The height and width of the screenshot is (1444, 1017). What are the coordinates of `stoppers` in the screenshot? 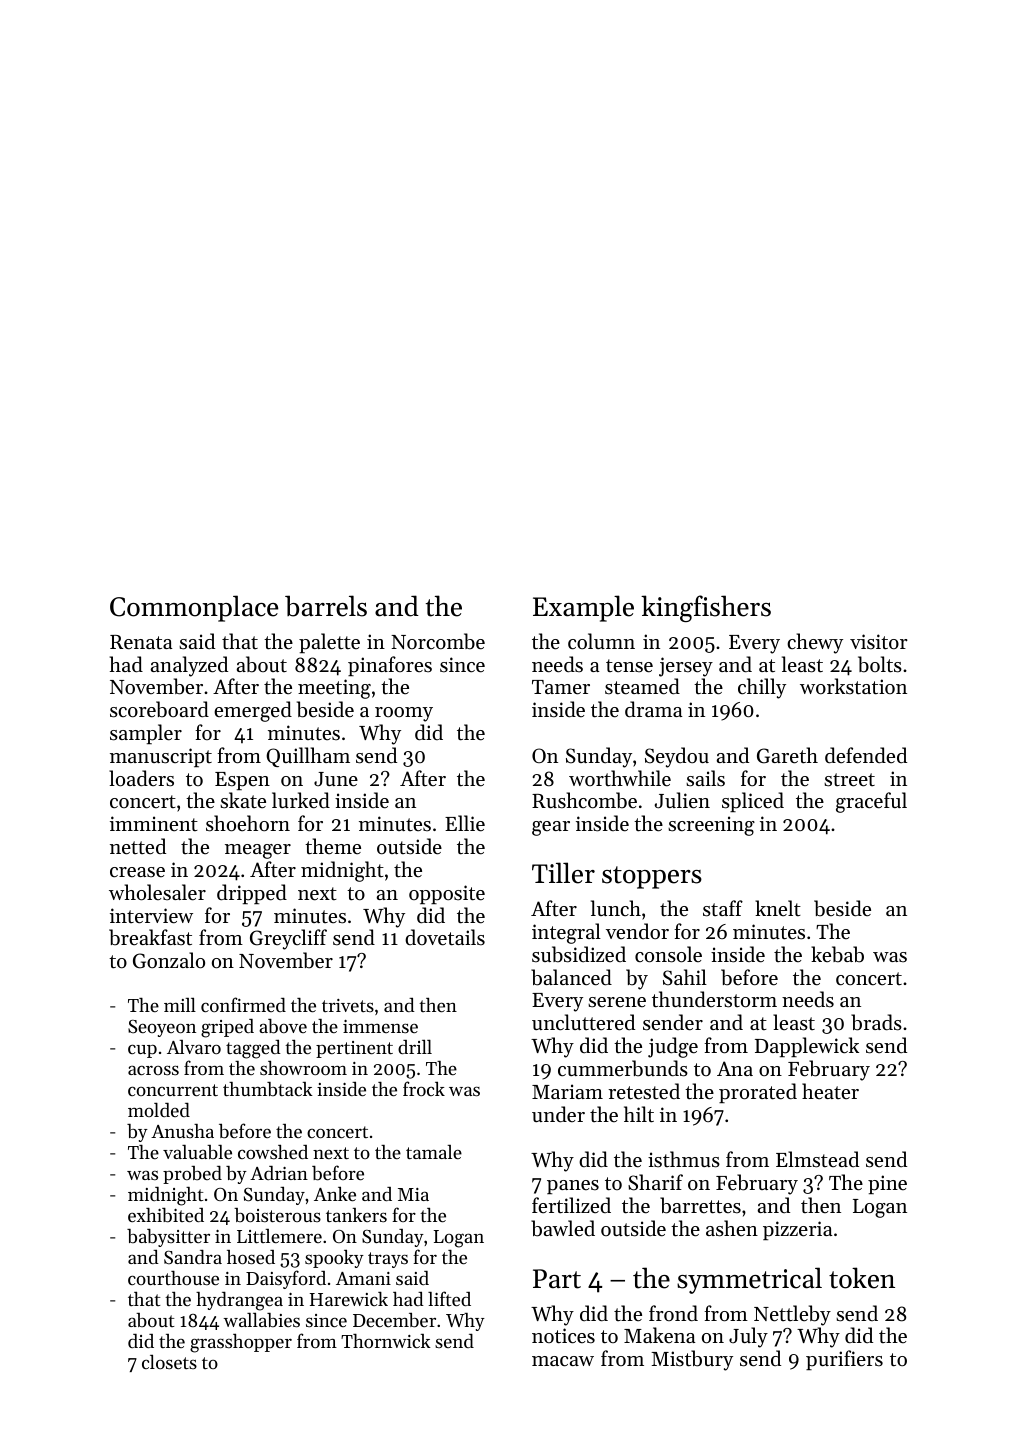 It's located at (652, 877).
